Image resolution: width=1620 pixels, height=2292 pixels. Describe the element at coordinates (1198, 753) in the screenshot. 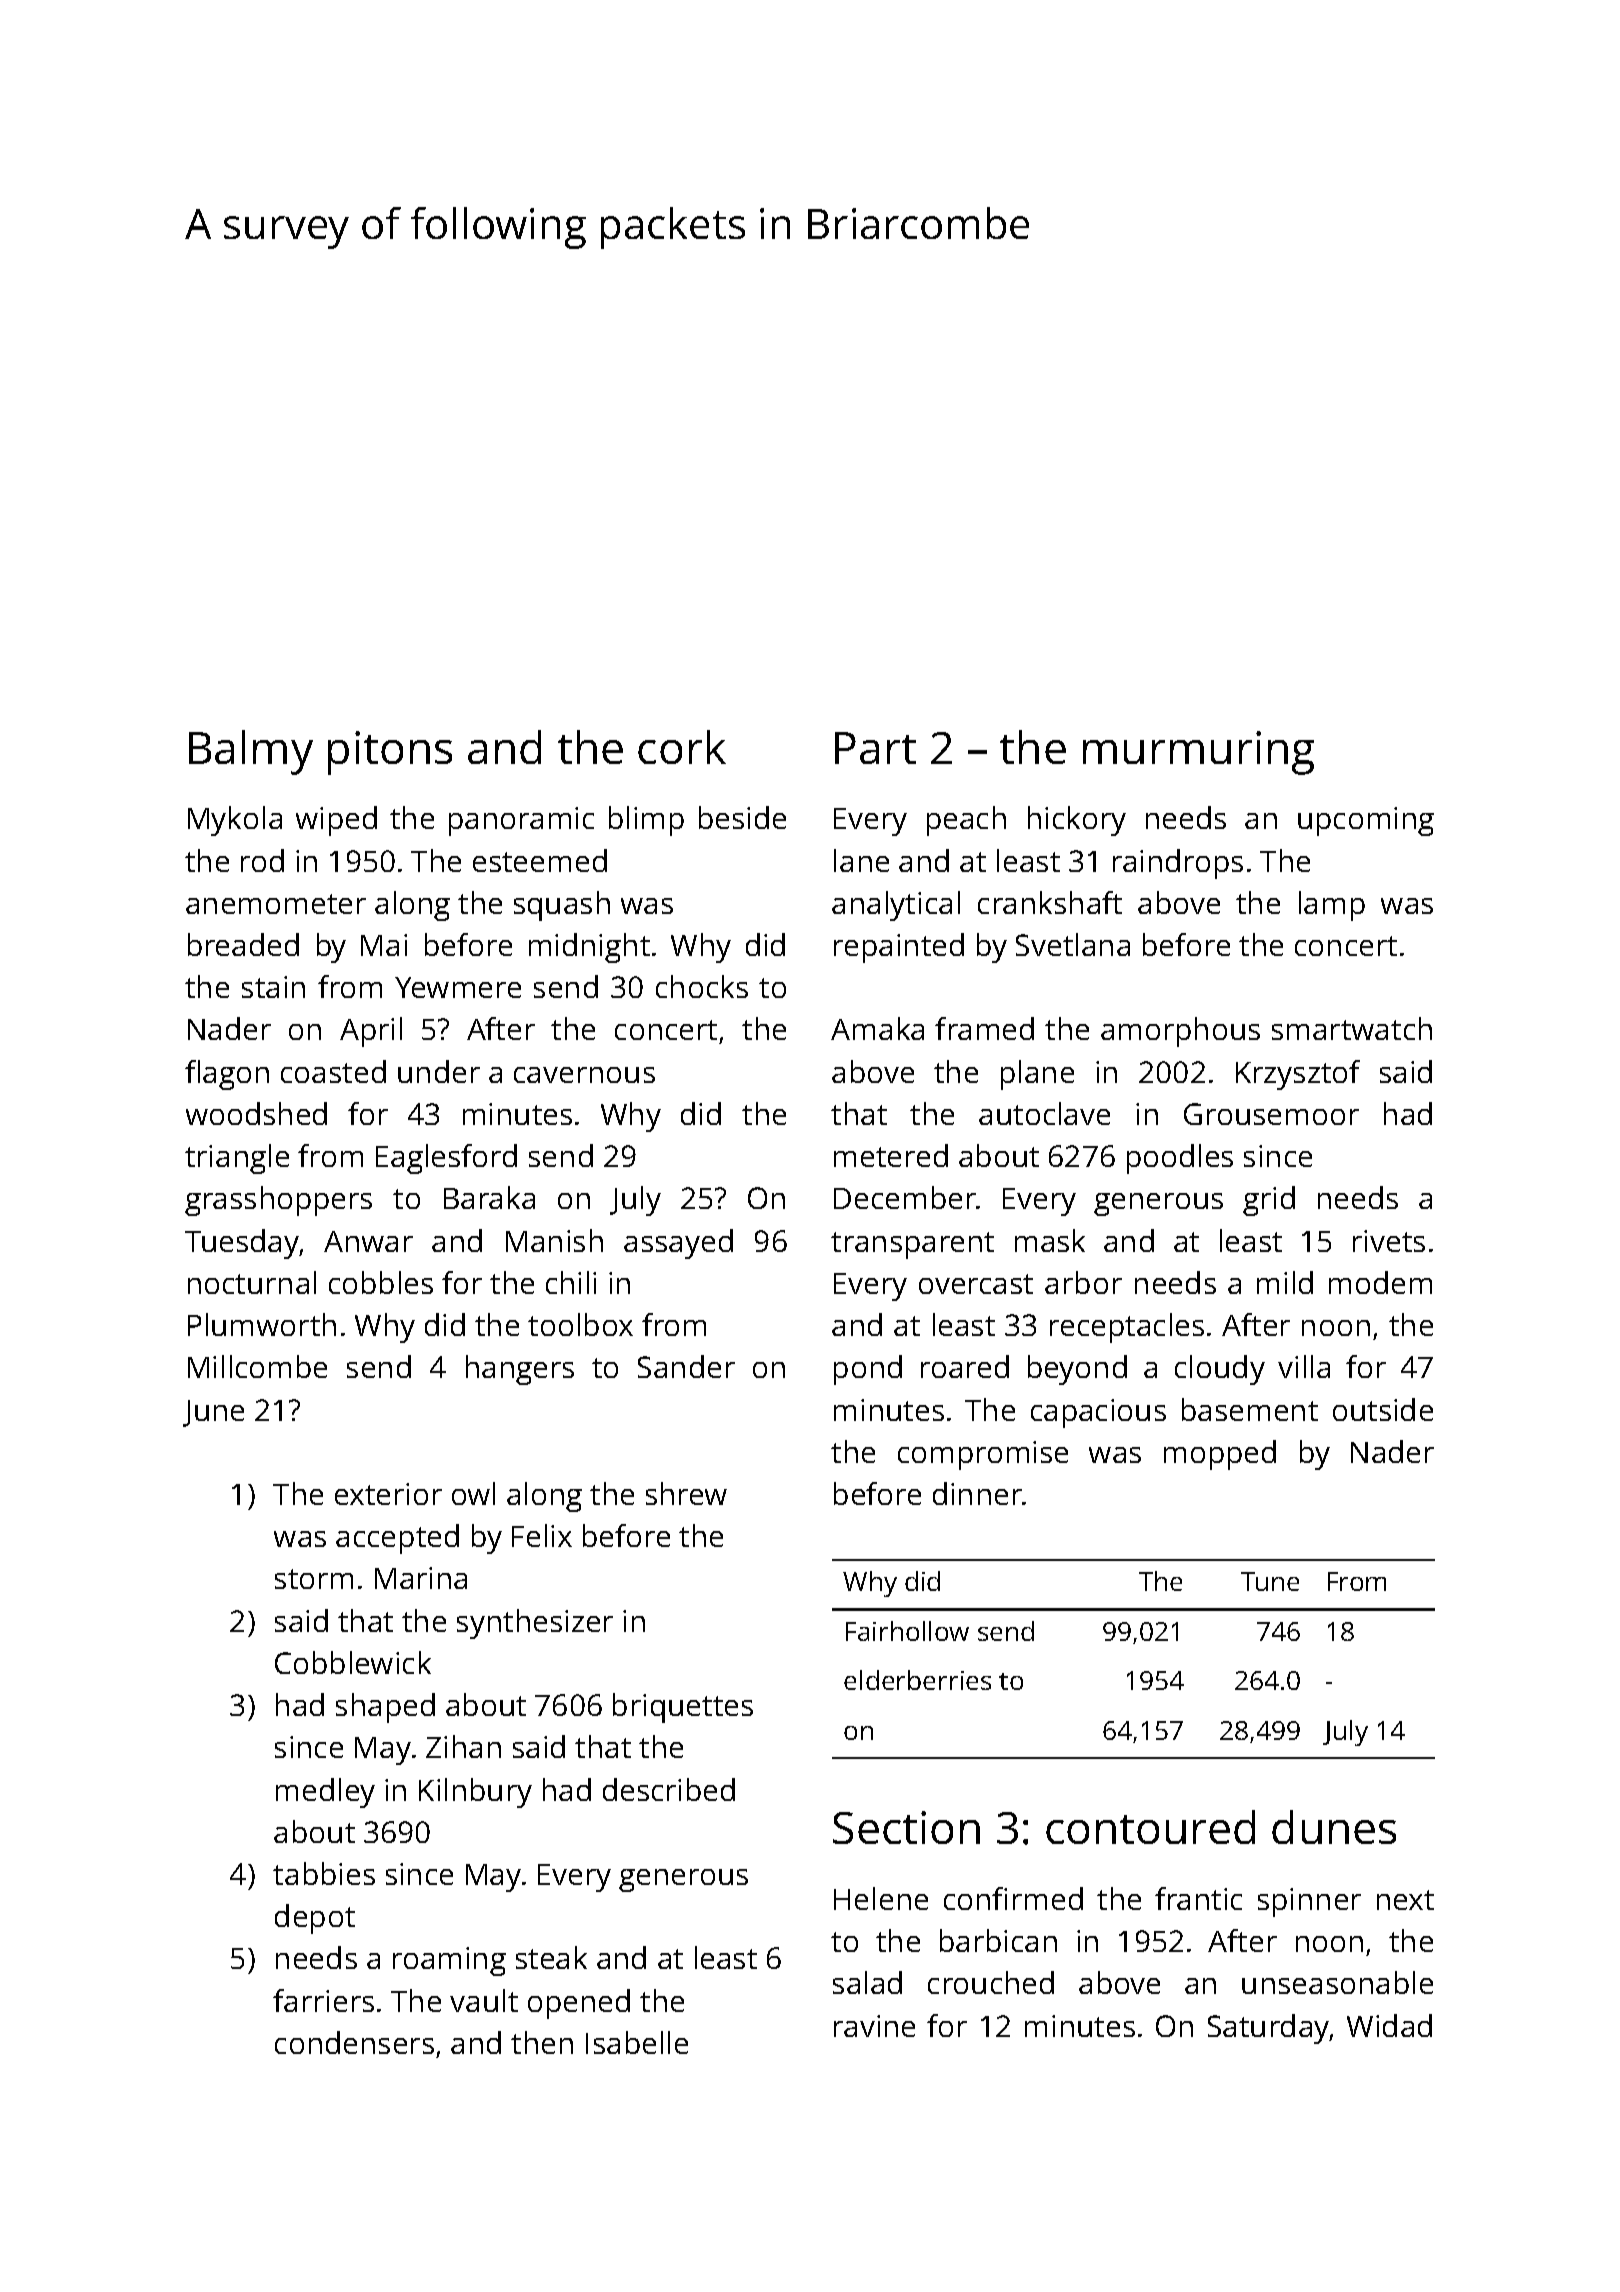

I see `murmuring` at that location.
